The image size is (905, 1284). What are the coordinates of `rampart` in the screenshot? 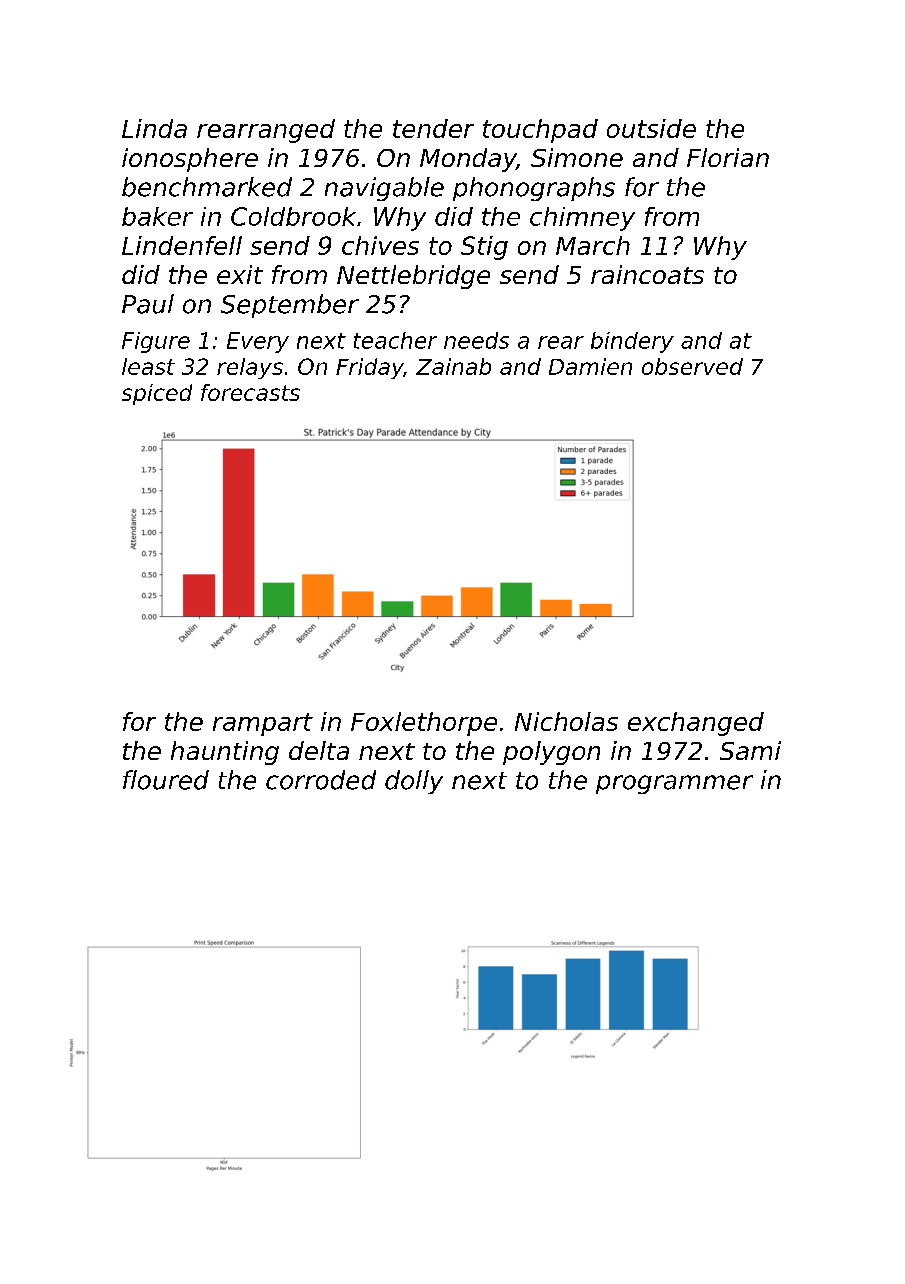 It's located at (263, 724).
